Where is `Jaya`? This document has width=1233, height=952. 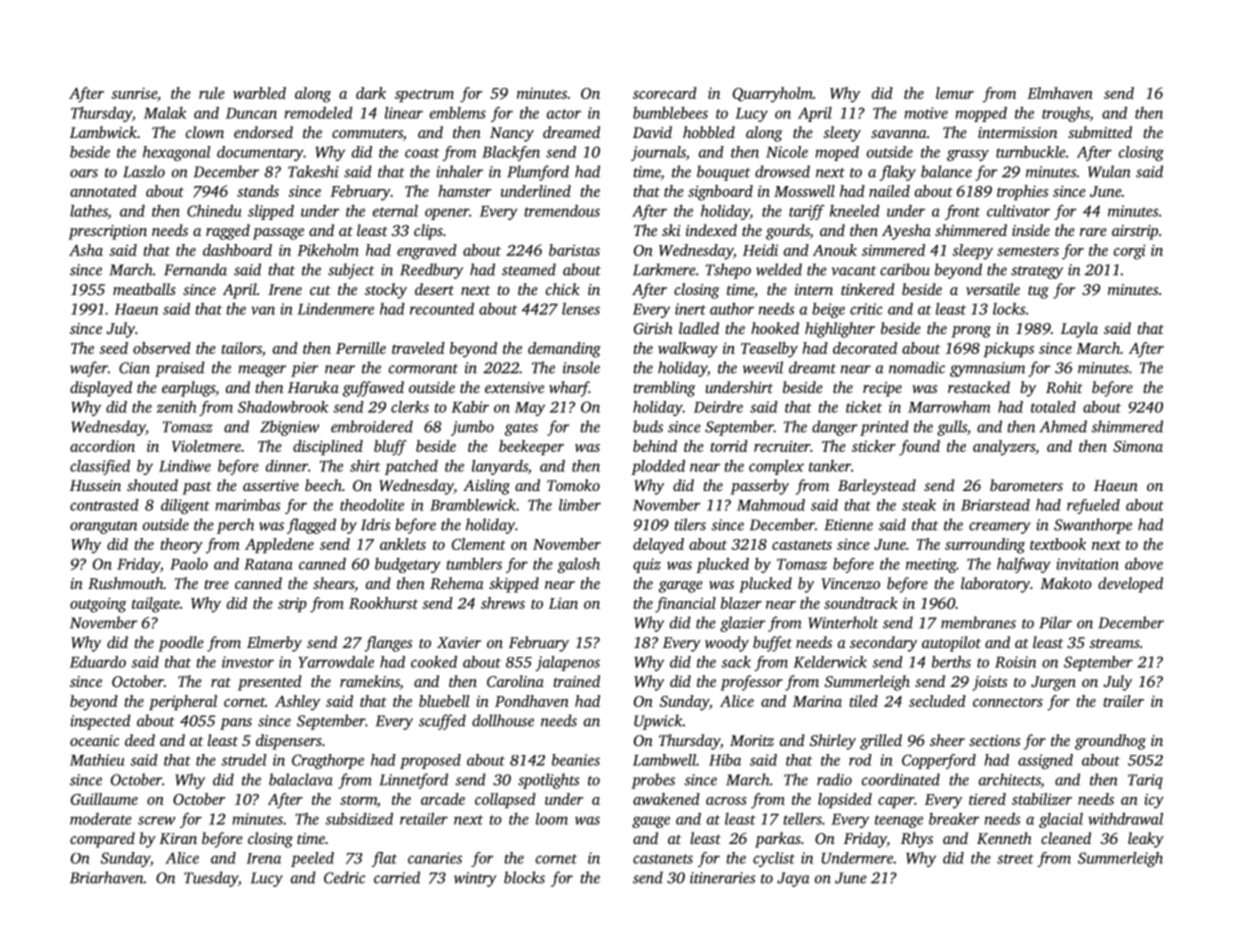 Jaya is located at coordinates (793, 879).
